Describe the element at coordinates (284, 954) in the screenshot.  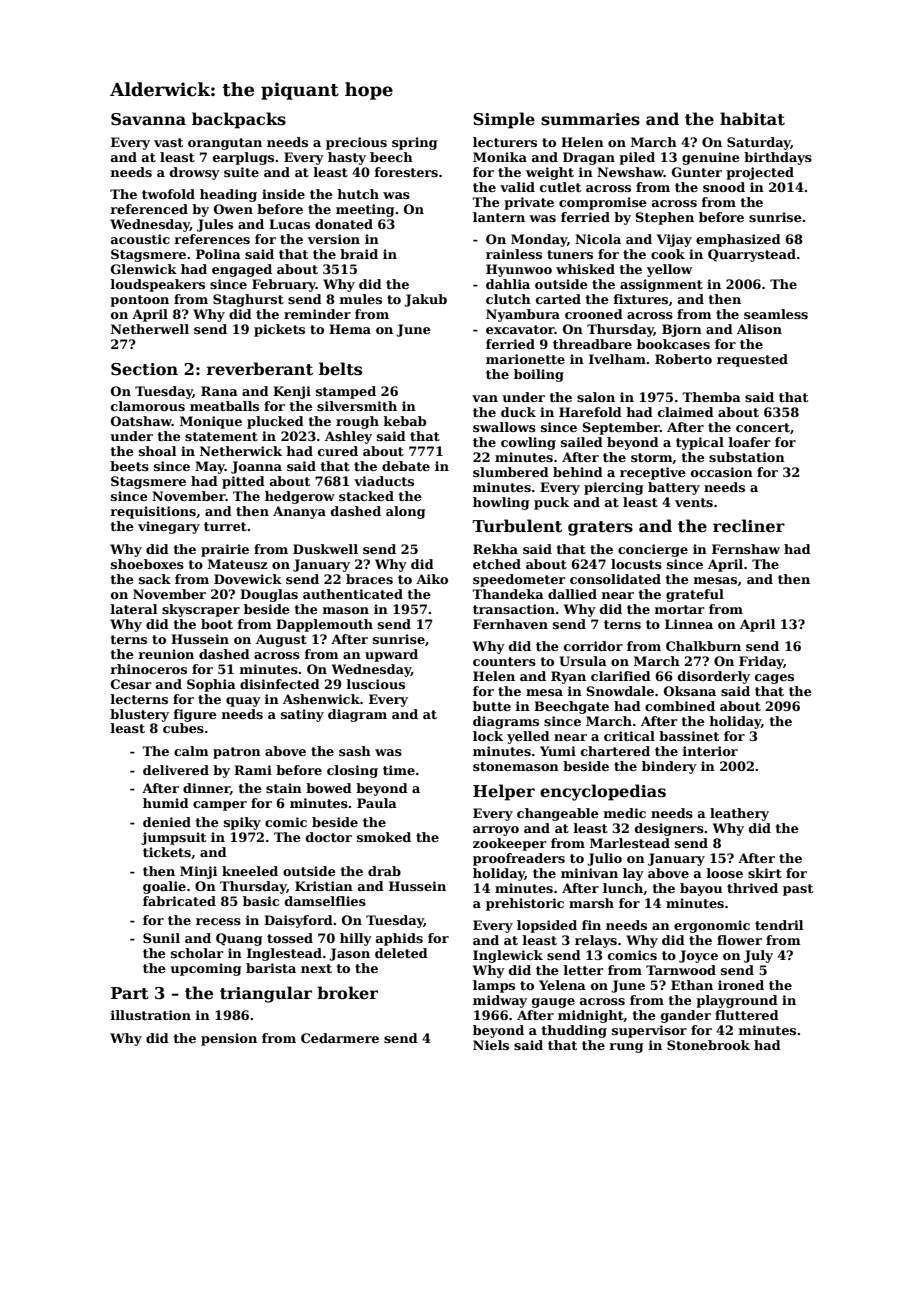
I see `Inglestead` at that location.
